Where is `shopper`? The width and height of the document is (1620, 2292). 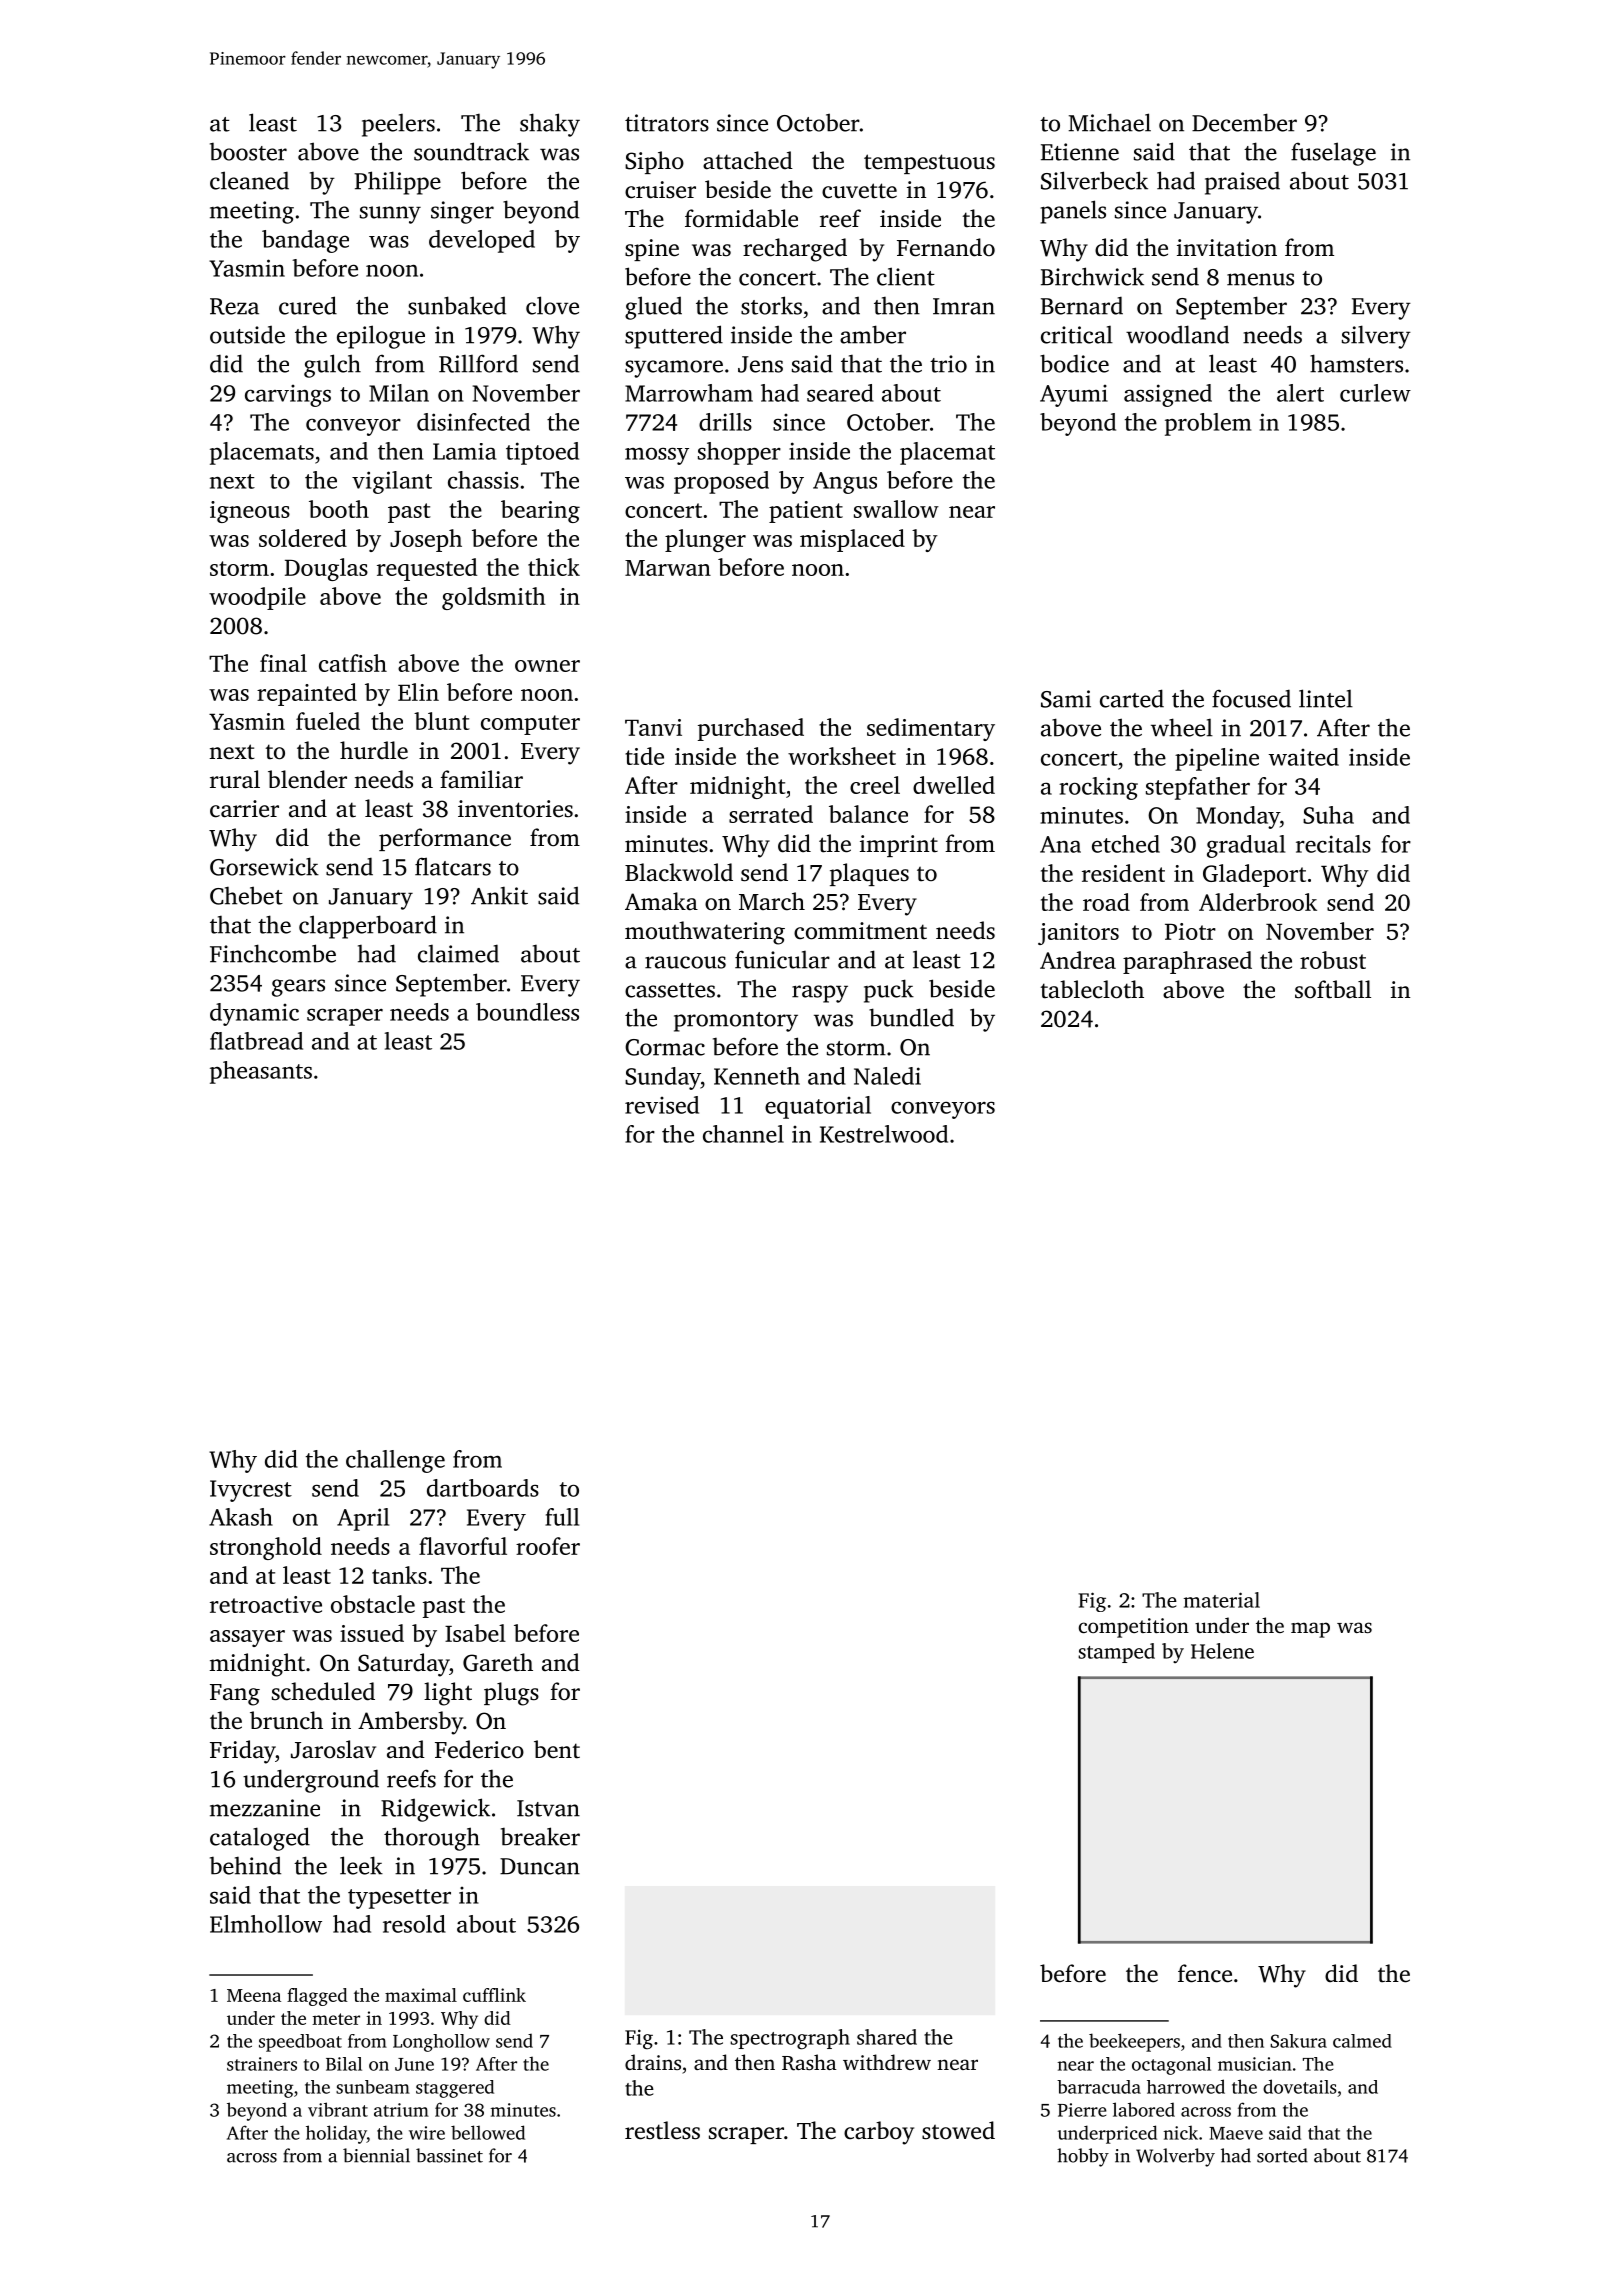
shopper is located at coordinates (739, 453).
